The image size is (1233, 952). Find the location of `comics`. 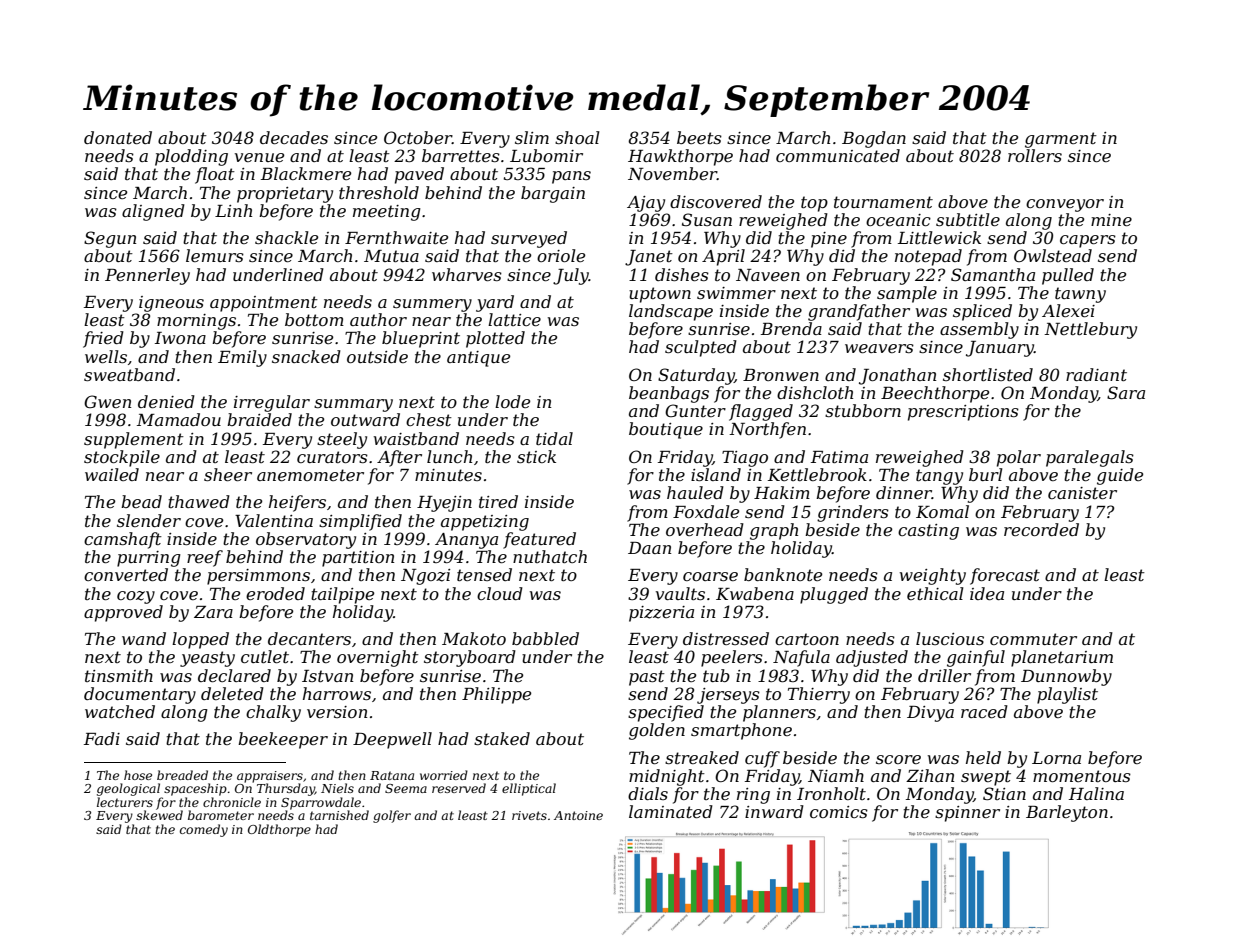

comics is located at coordinates (839, 812).
